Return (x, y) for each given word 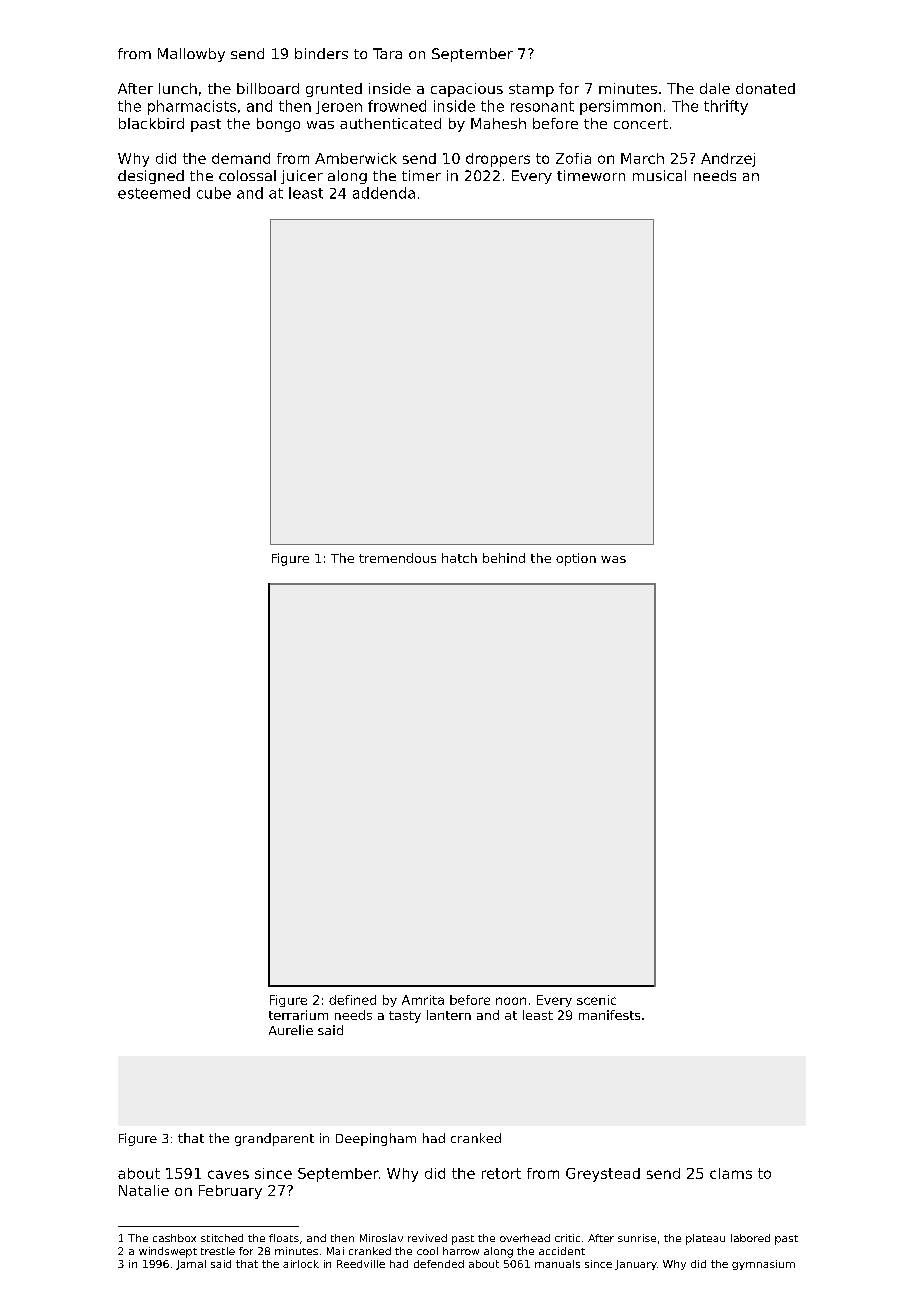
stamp (531, 90)
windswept (168, 1252)
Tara (387, 53)
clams (731, 1173)
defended (439, 1264)
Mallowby (191, 55)
